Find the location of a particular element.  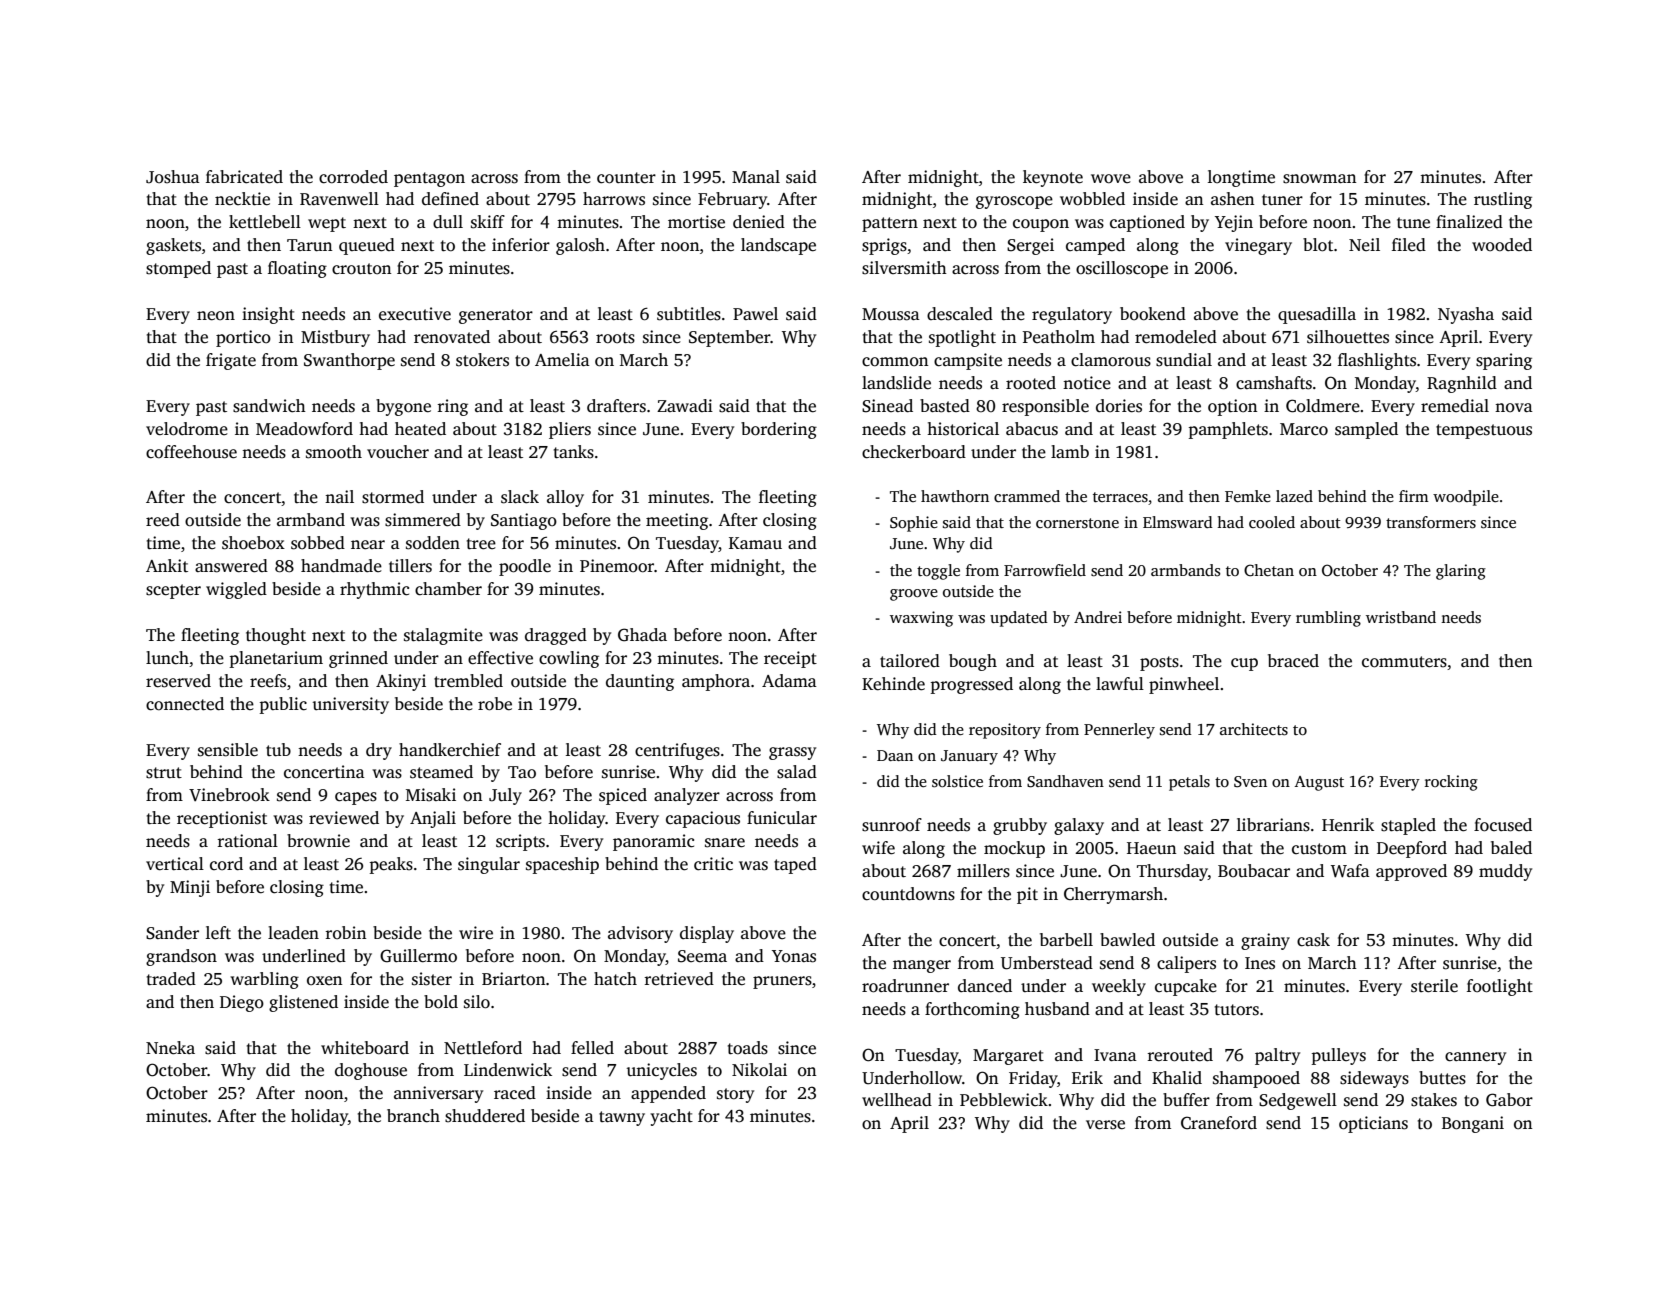

corroded is located at coordinates (353, 177).
